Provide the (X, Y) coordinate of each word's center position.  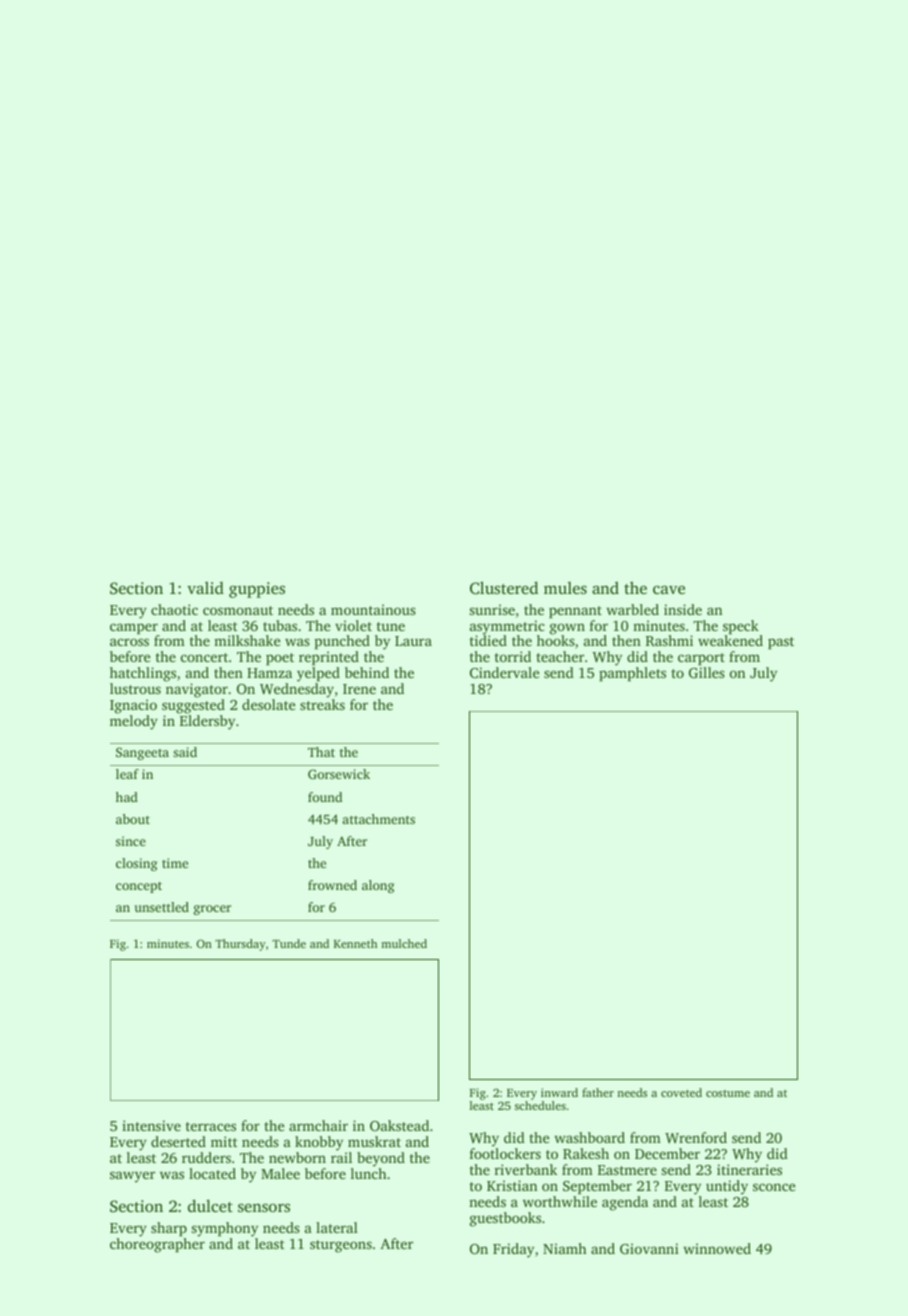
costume (728, 1093)
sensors (264, 1208)
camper (134, 628)
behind (367, 672)
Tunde (289, 943)
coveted (681, 1092)
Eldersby (207, 722)
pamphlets (632, 674)
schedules (540, 1105)
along (378, 886)
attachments (379, 819)
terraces (211, 1126)
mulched (404, 943)
